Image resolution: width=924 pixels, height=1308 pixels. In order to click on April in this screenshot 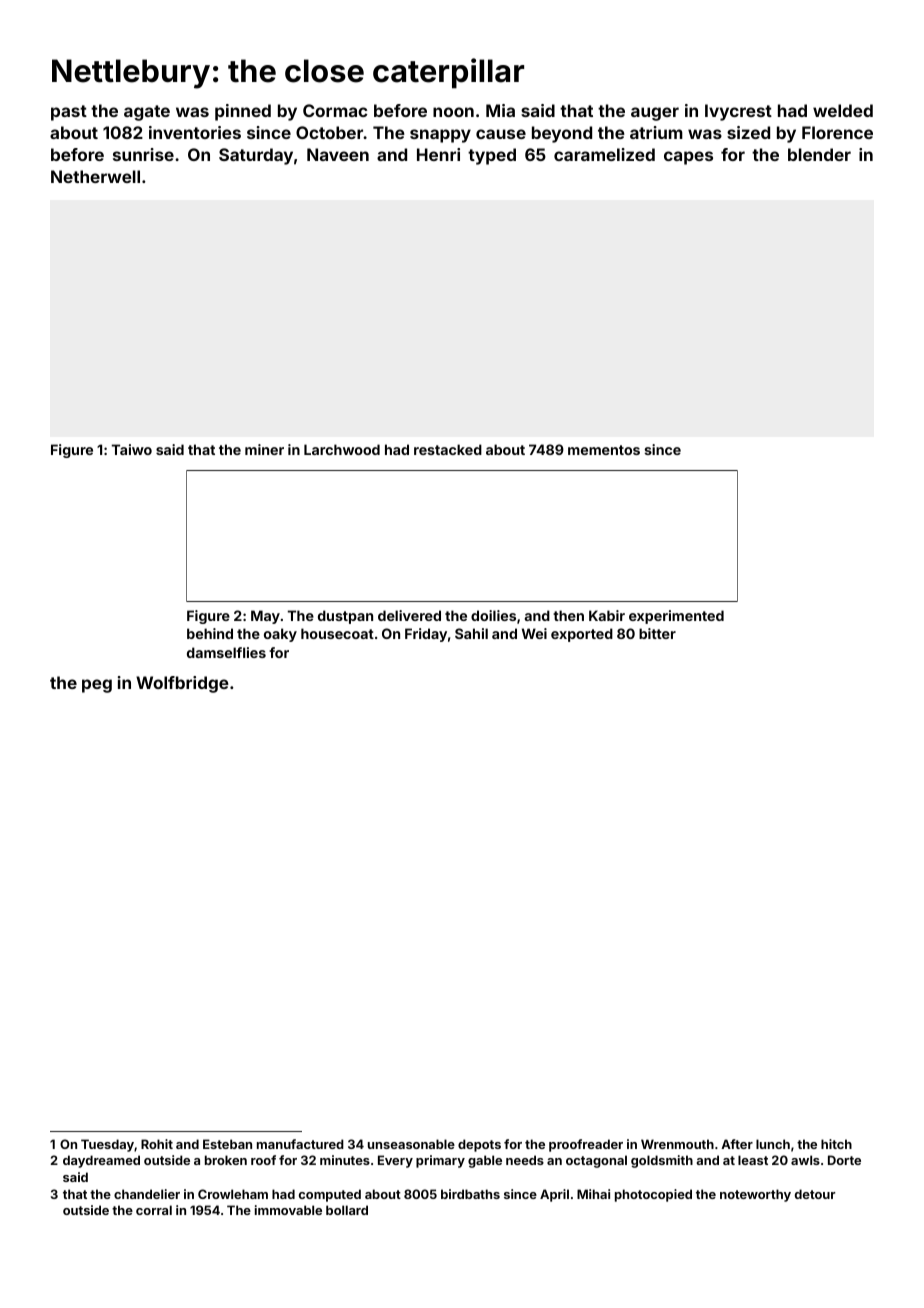, I will do `click(554, 1195)`.
